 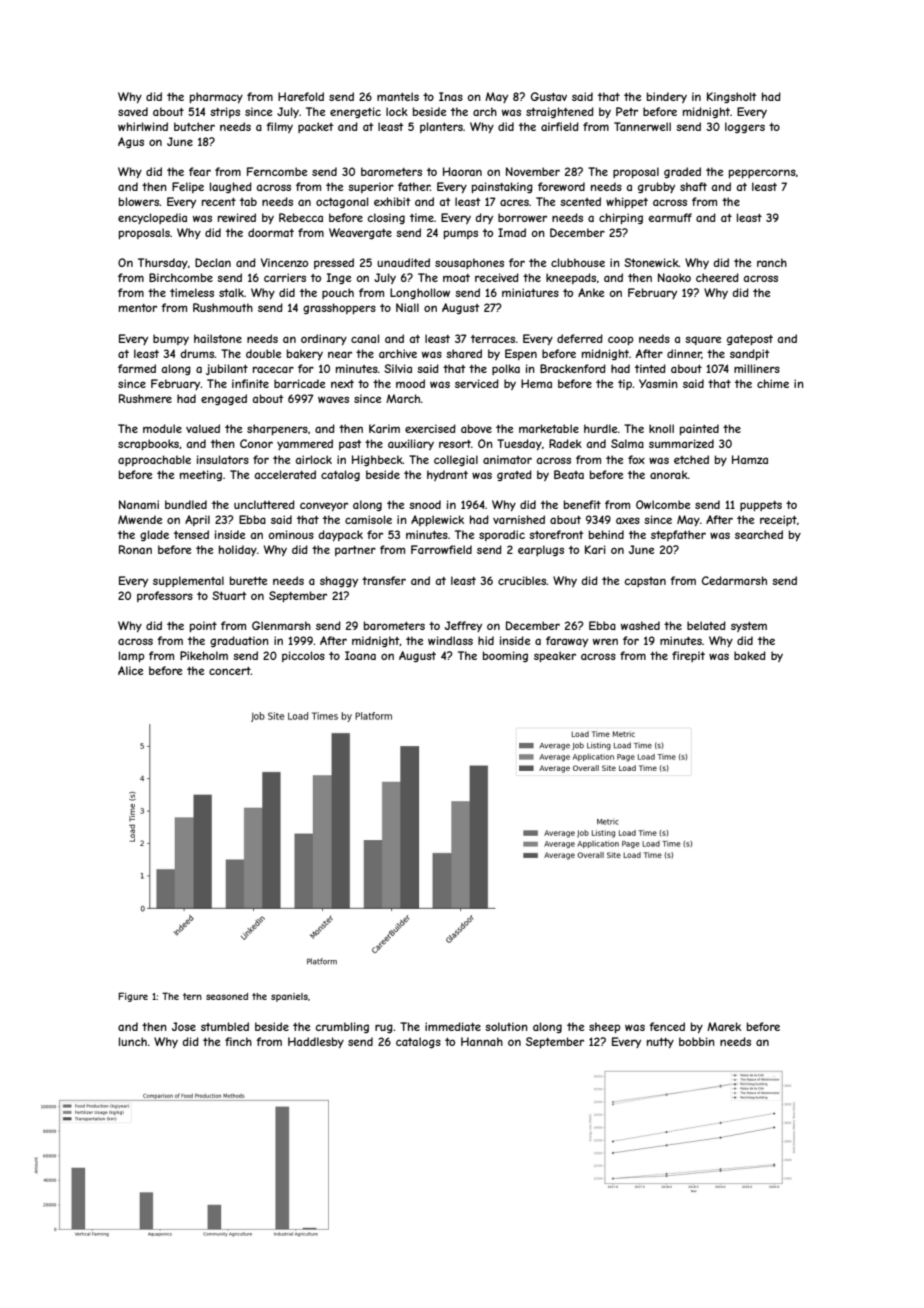 I want to click on painstaking, so click(x=502, y=187).
